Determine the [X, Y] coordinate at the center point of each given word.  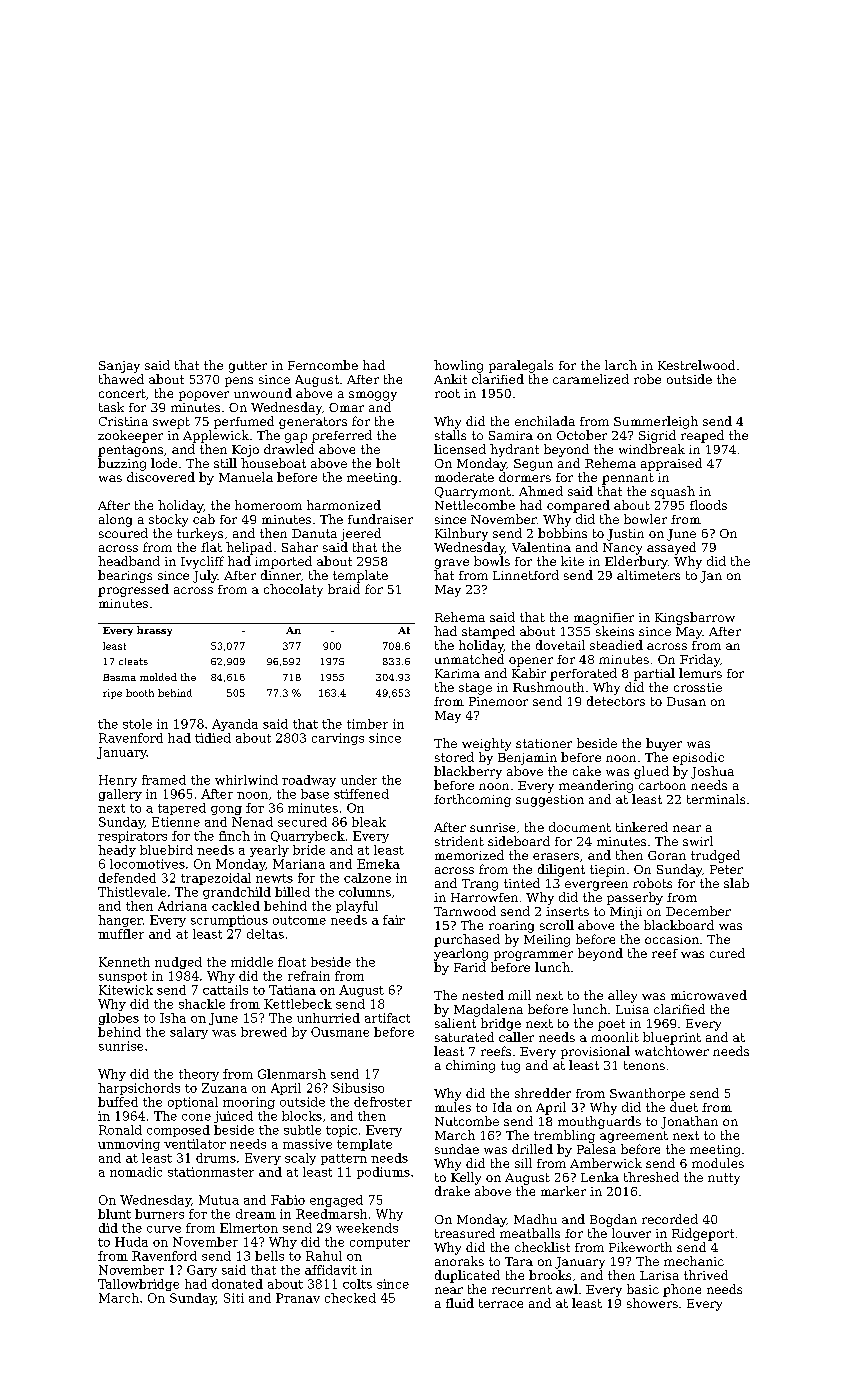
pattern [344, 1159]
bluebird [166, 850]
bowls [492, 561]
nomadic [136, 1172]
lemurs [700, 673]
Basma [119, 677]
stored [454, 757]
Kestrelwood [696, 365]
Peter [726, 869]
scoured [123, 533]
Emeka [378, 864]
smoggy [373, 396]
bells [269, 1256]
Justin [625, 535]
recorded [670, 1219]
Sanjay [119, 367]
